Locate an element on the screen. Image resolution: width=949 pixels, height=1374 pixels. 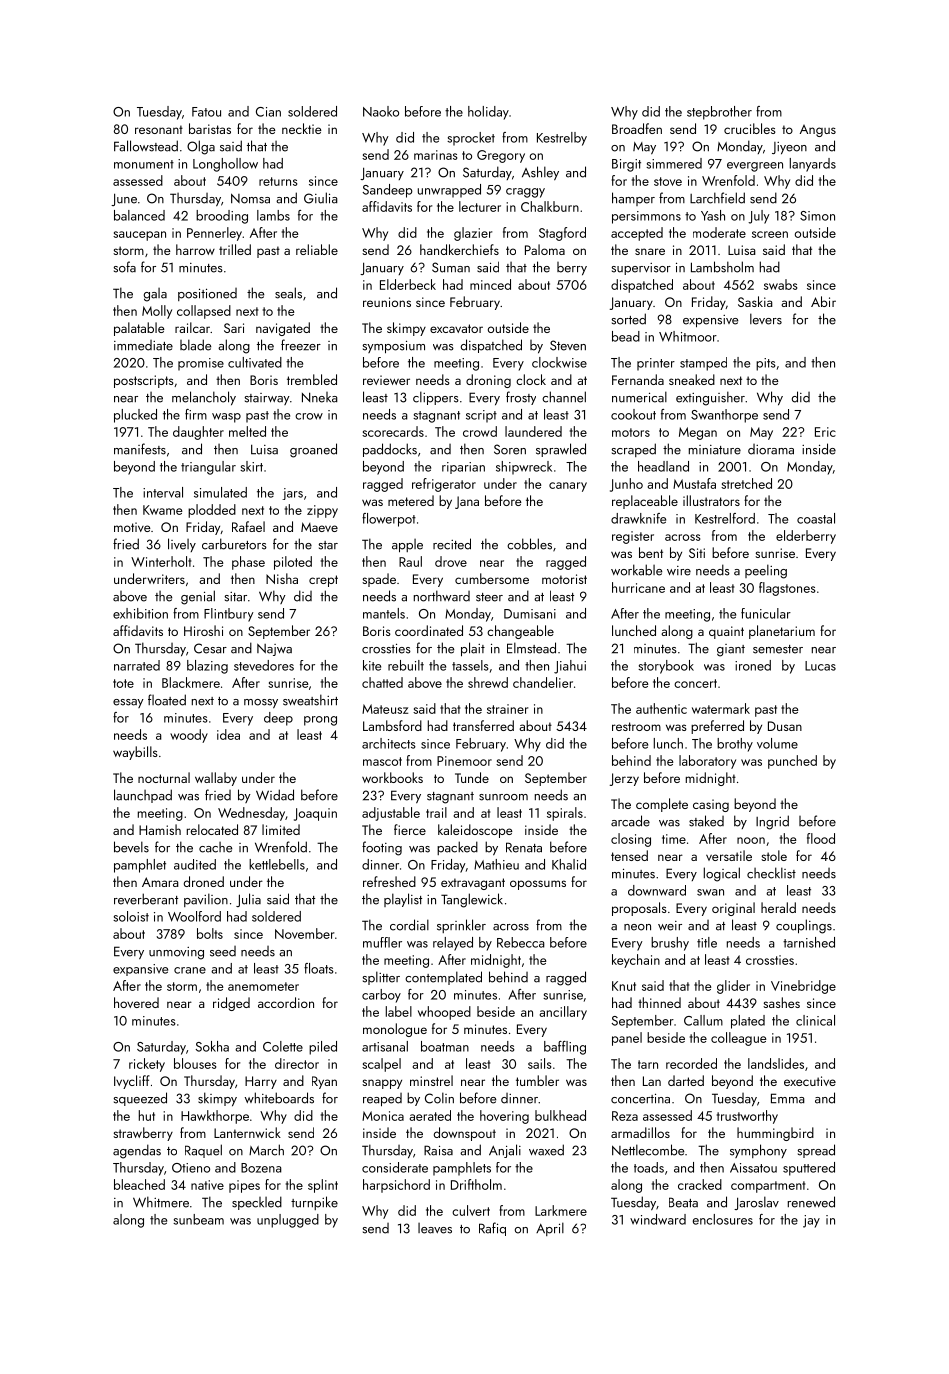
wire is located at coordinates (679, 571).
